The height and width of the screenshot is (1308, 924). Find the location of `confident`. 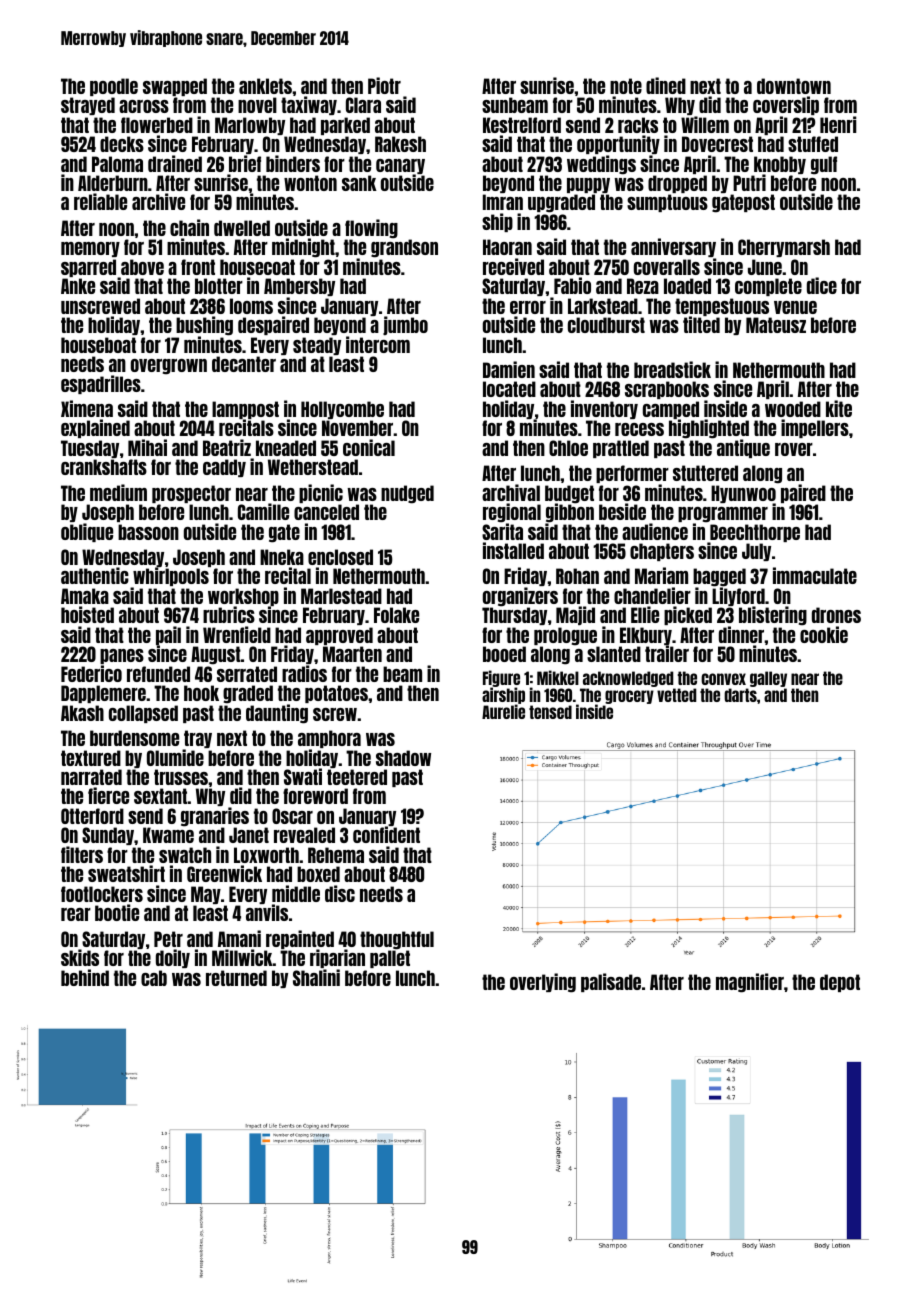

confident is located at coordinates (386, 835).
